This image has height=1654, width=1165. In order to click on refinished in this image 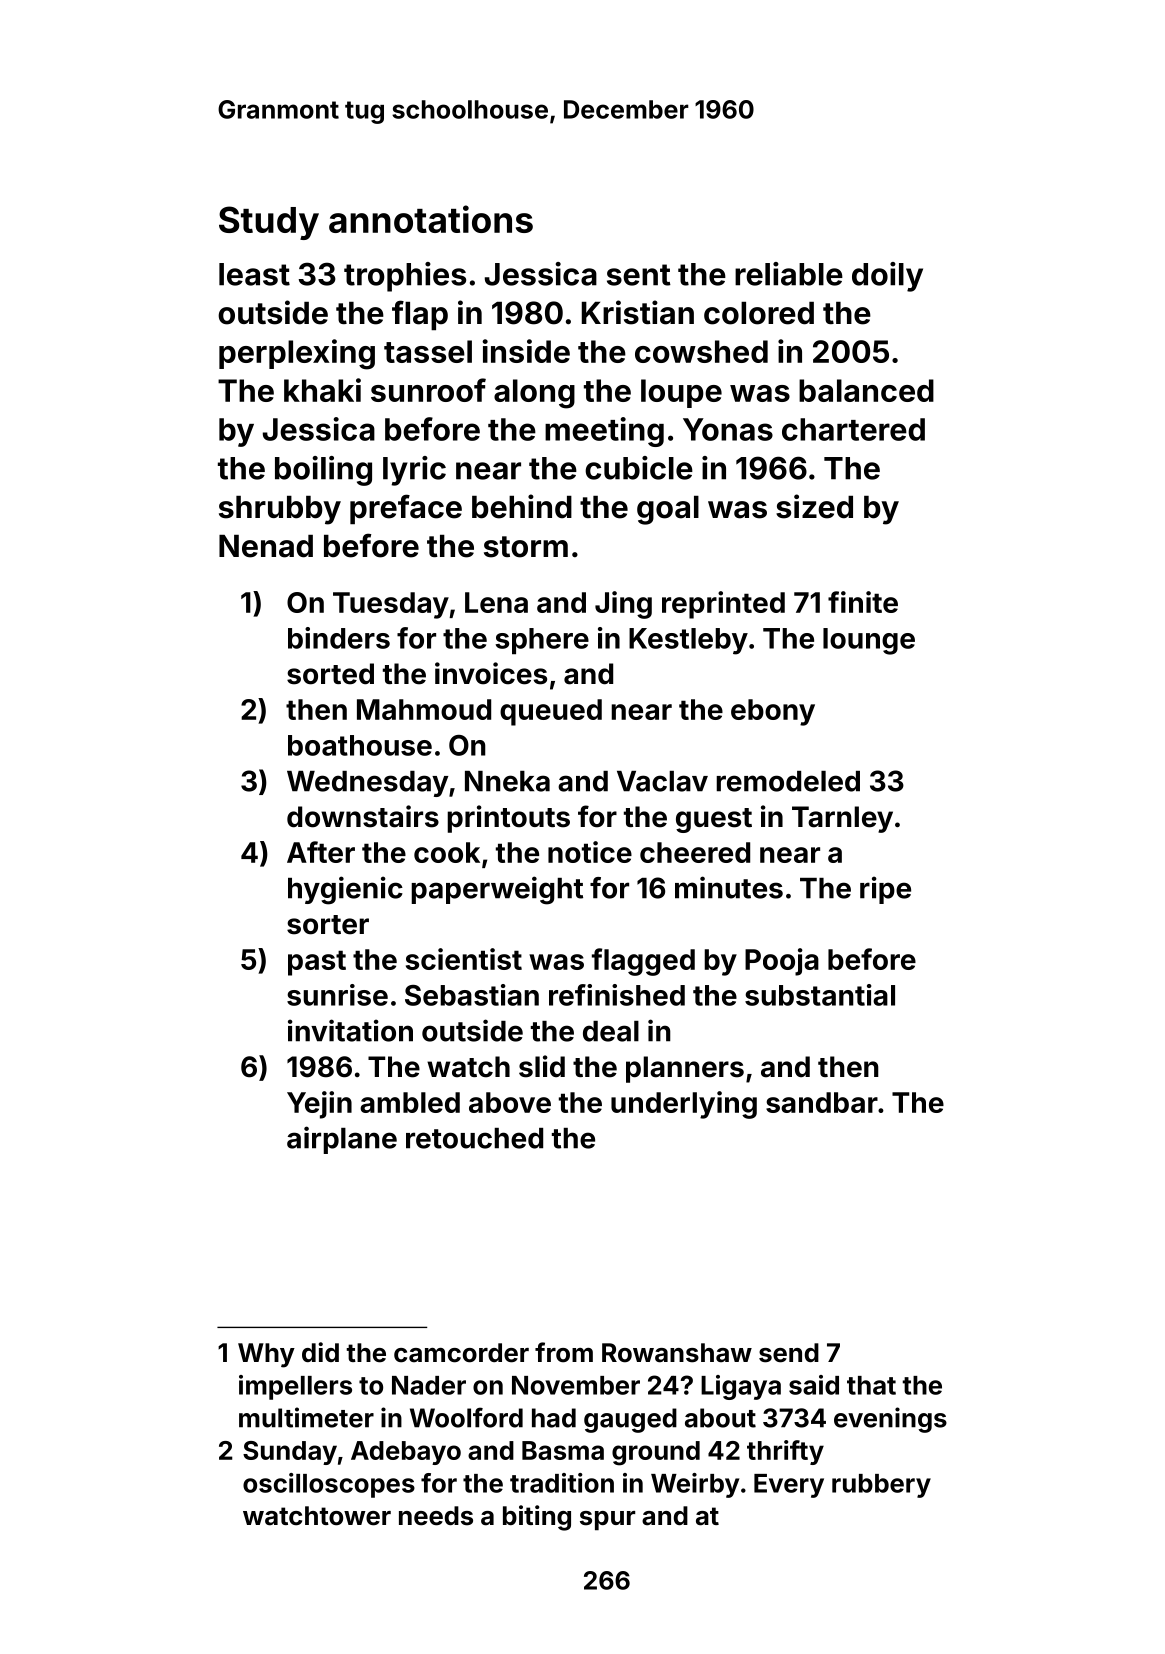, I will do `click(617, 995)`.
